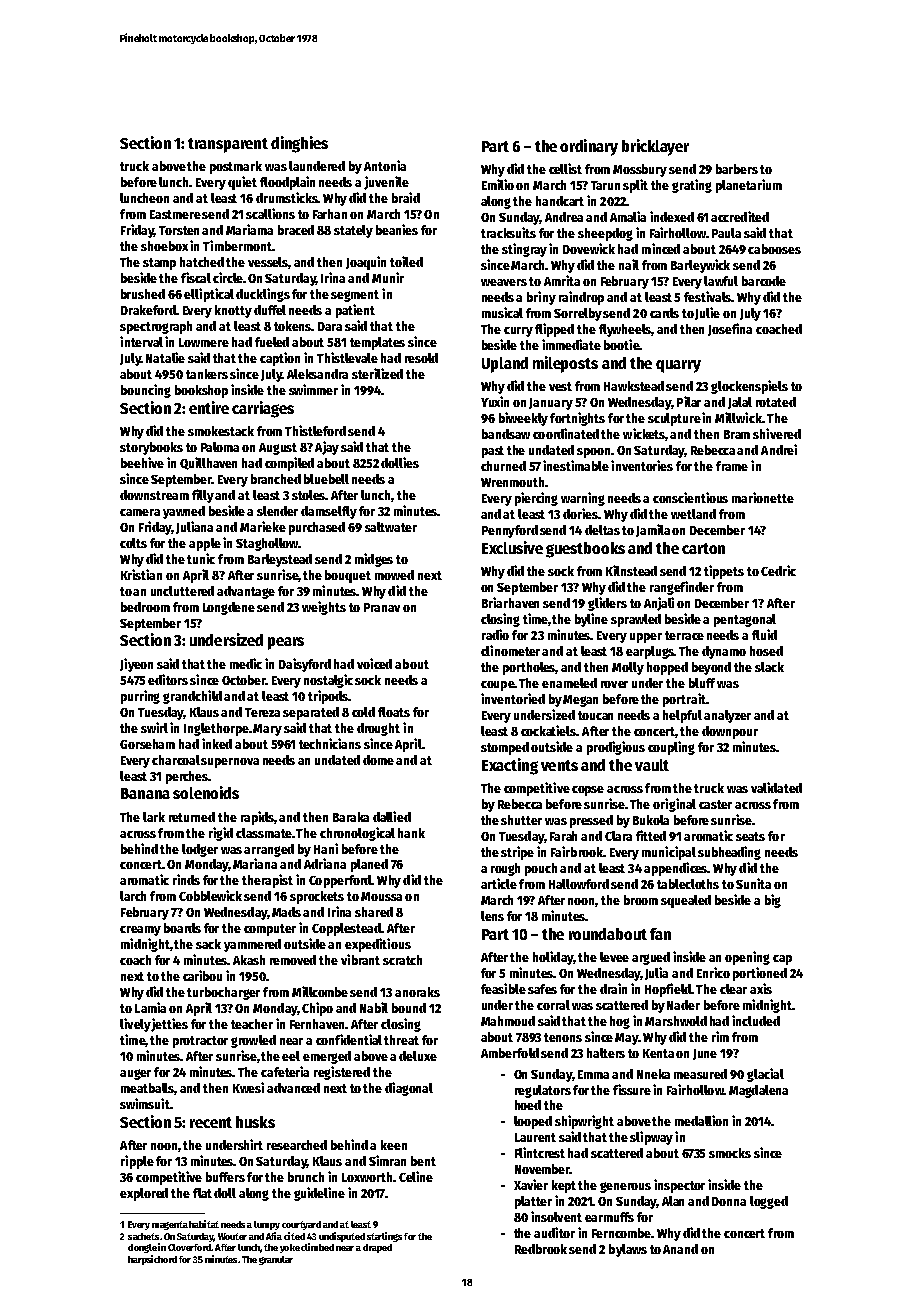 The image size is (924, 1308). I want to click on briny, so click(541, 298).
